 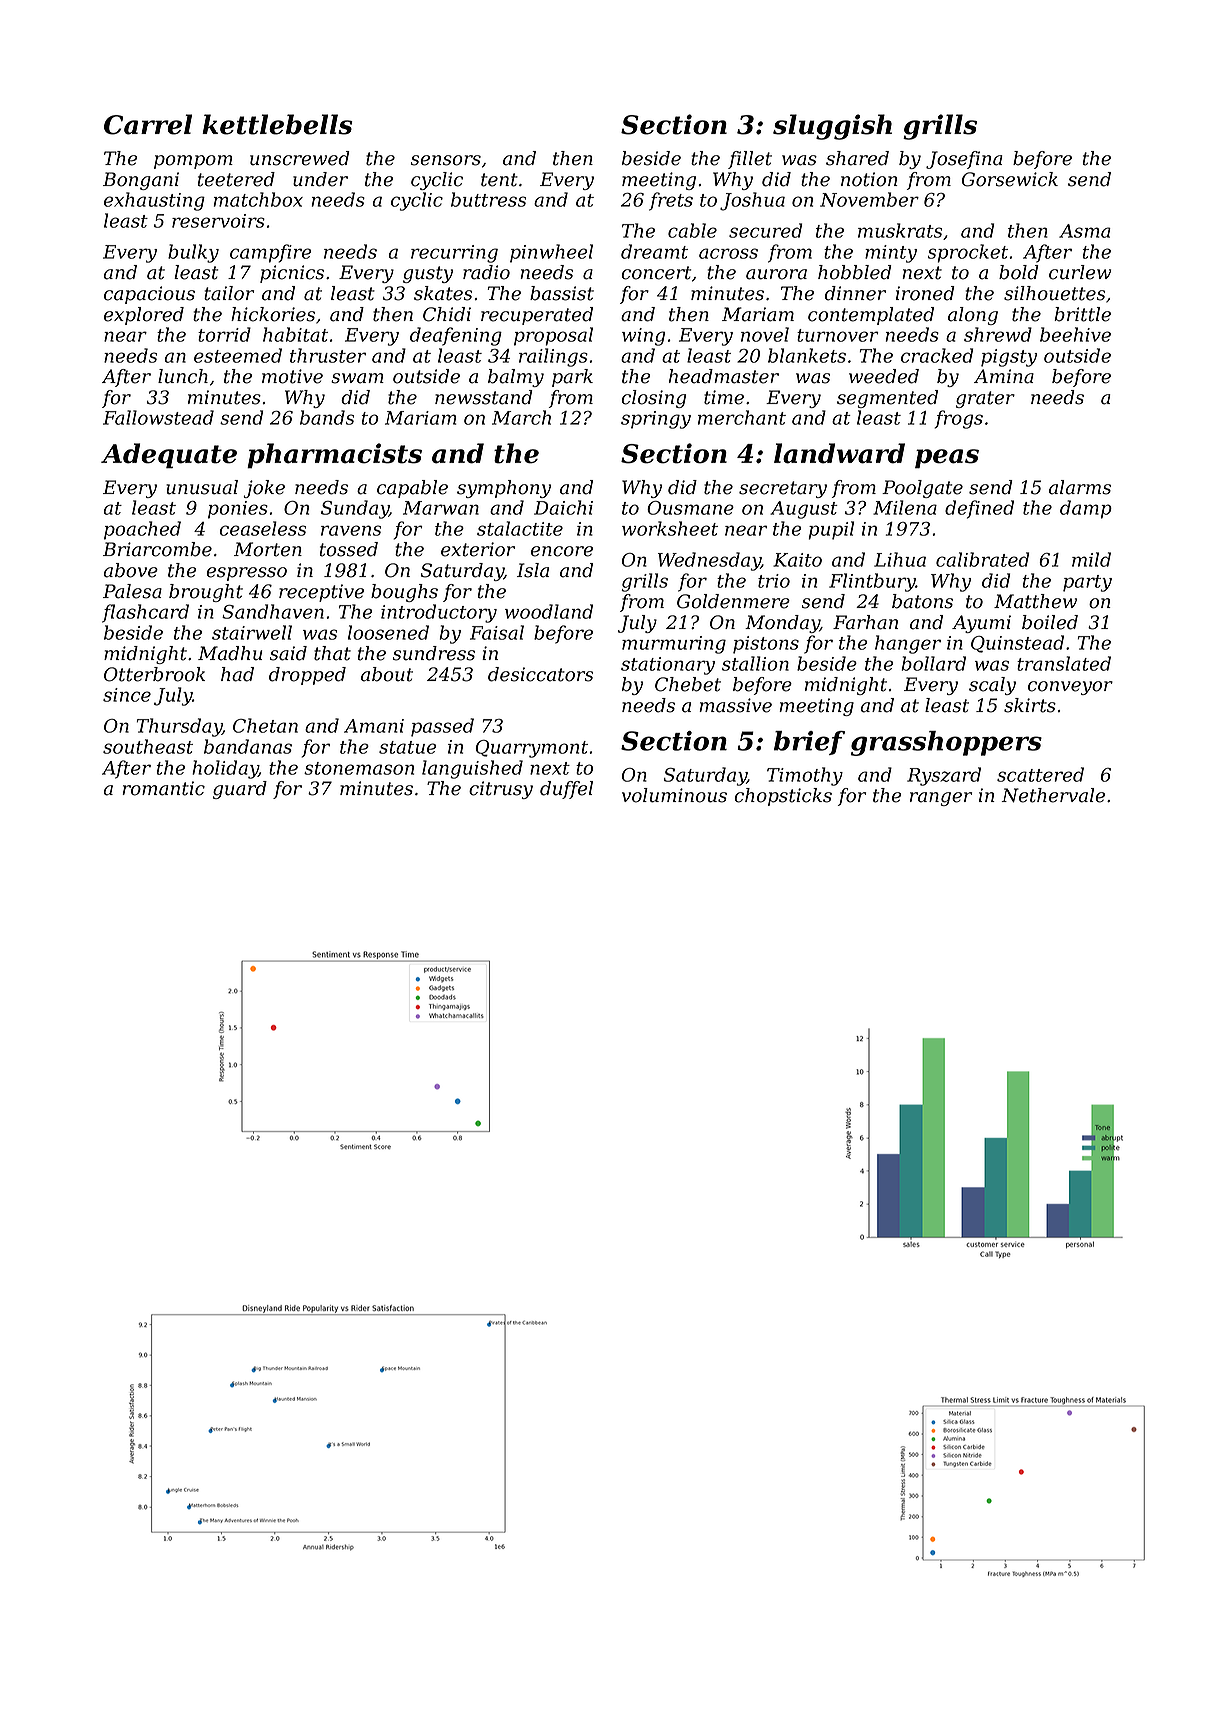 What do you see at coordinates (809, 743) in the screenshot?
I see `brief` at bounding box center [809, 743].
